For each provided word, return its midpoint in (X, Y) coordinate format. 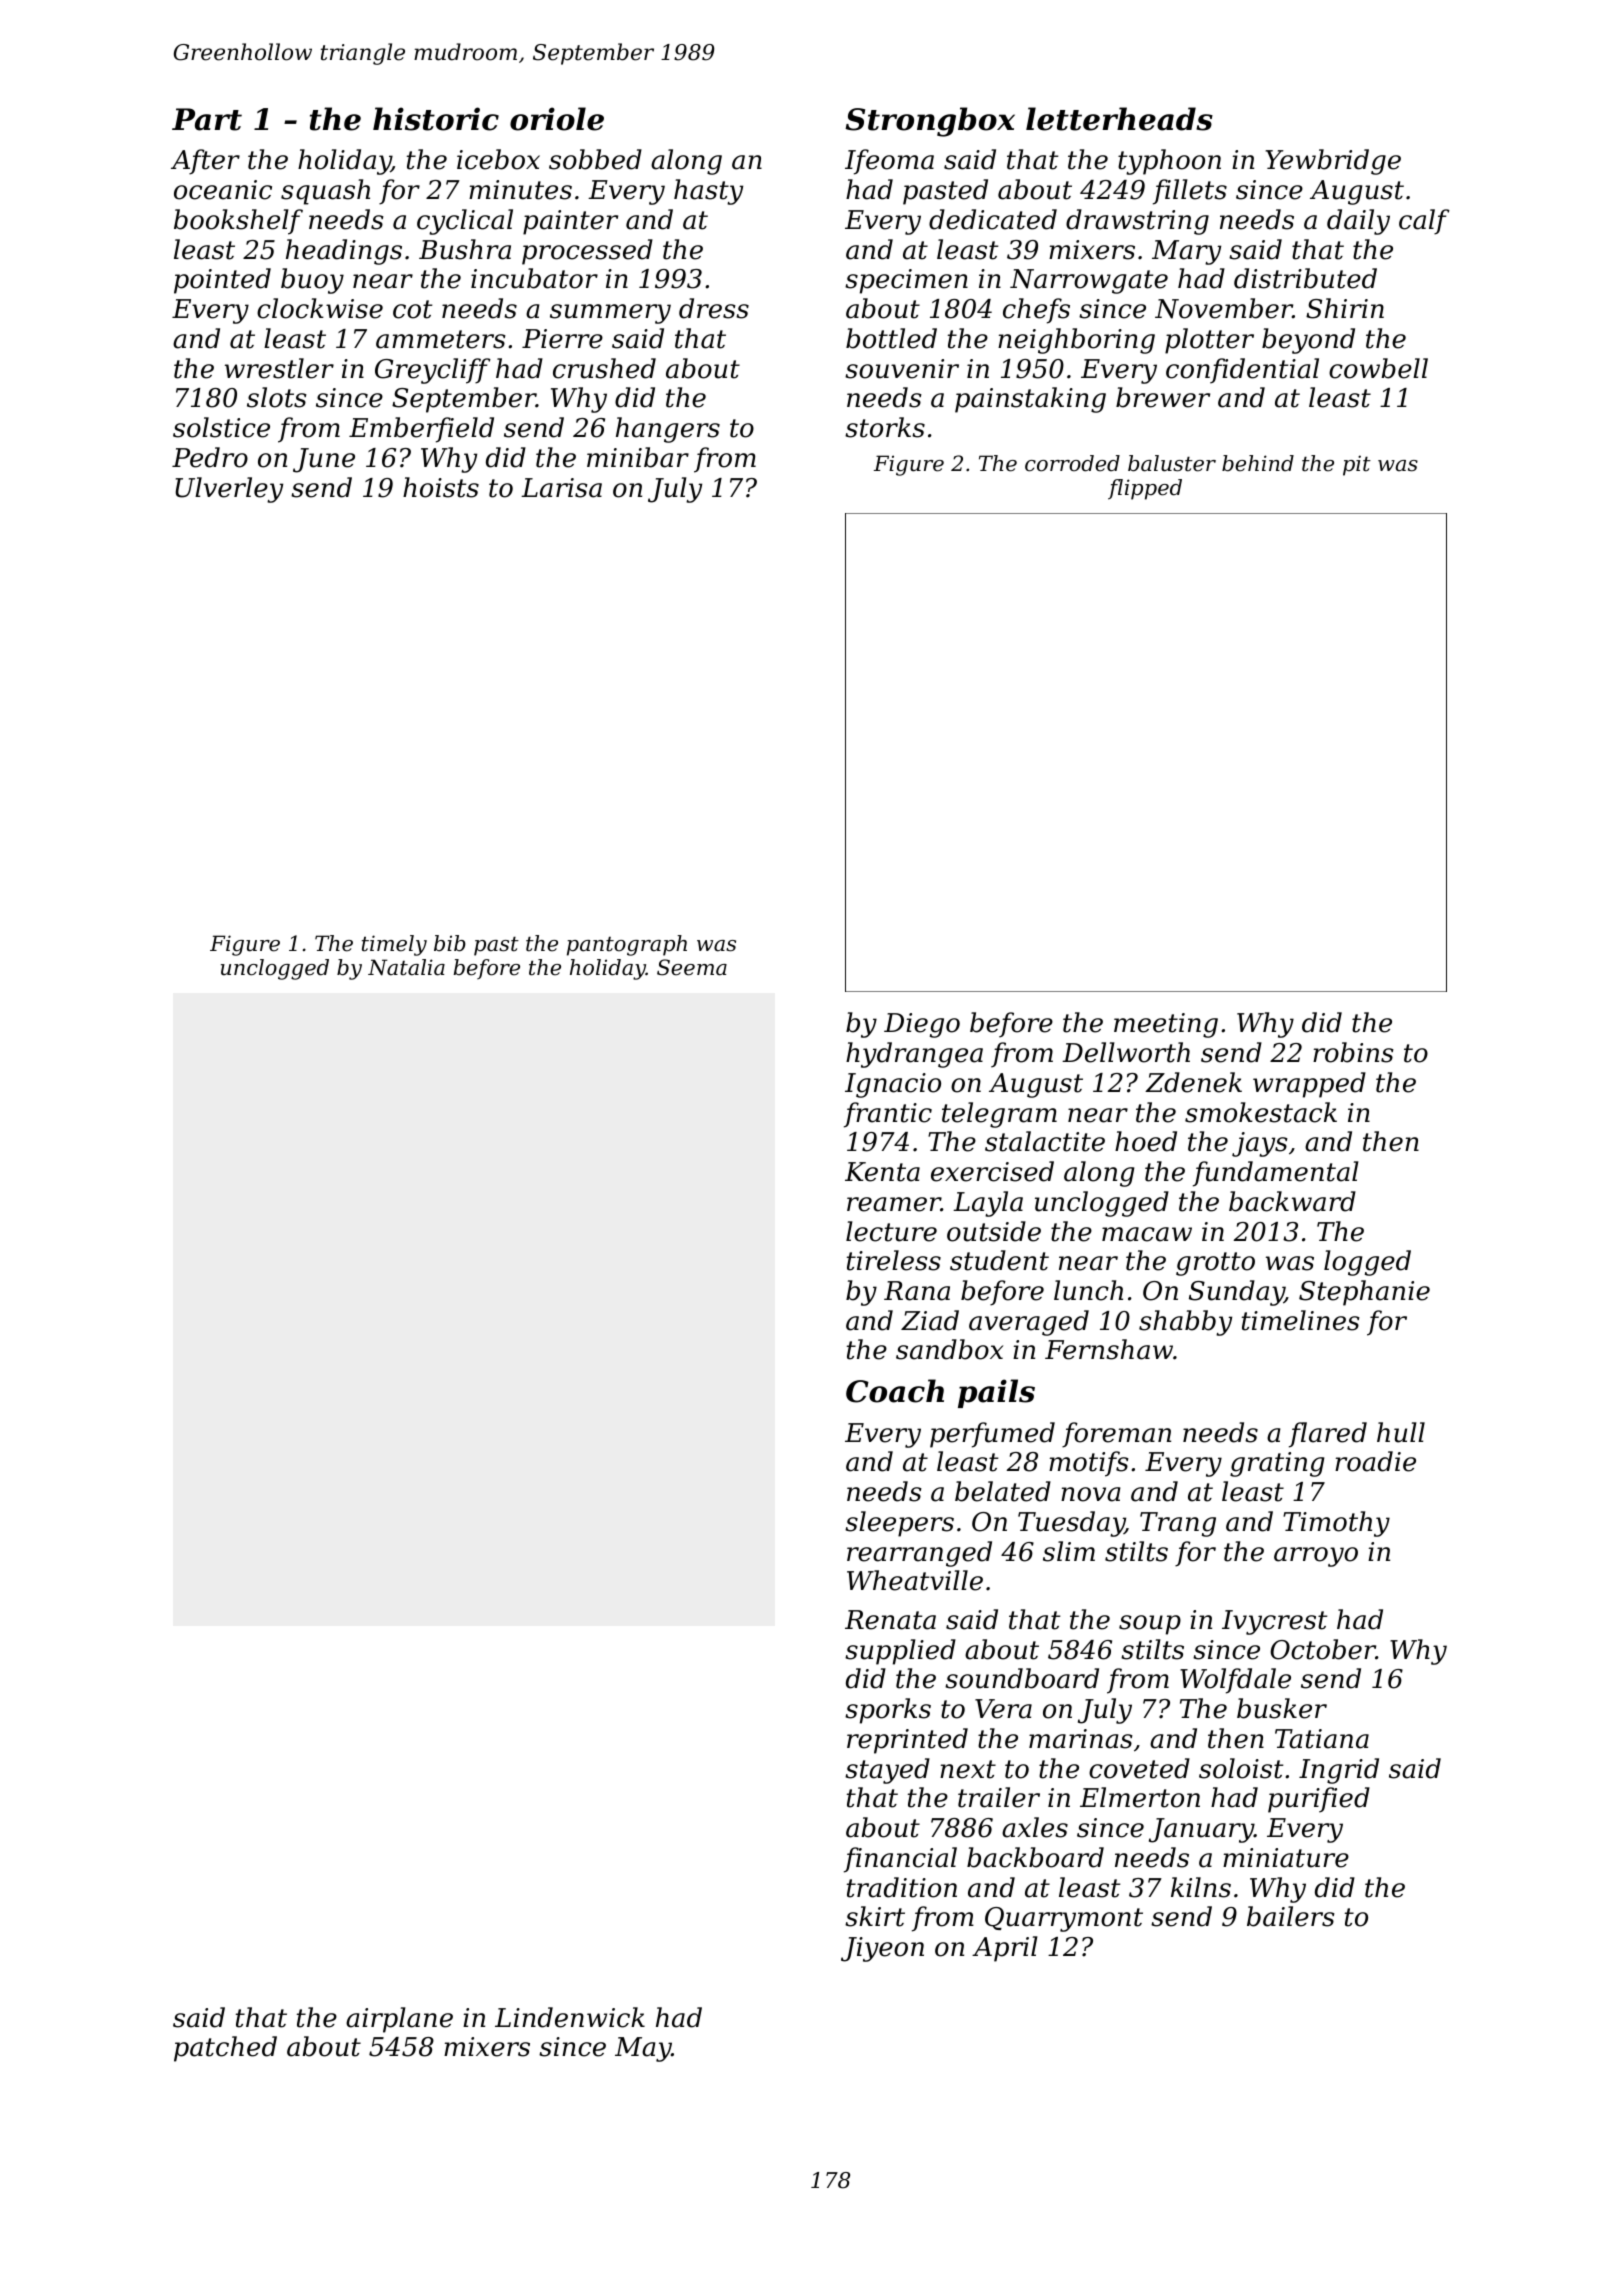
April (1005, 1949)
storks (885, 427)
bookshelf (238, 222)
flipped (1145, 489)
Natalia (406, 967)
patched (225, 2049)
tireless (894, 1260)
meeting (1166, 1025)
